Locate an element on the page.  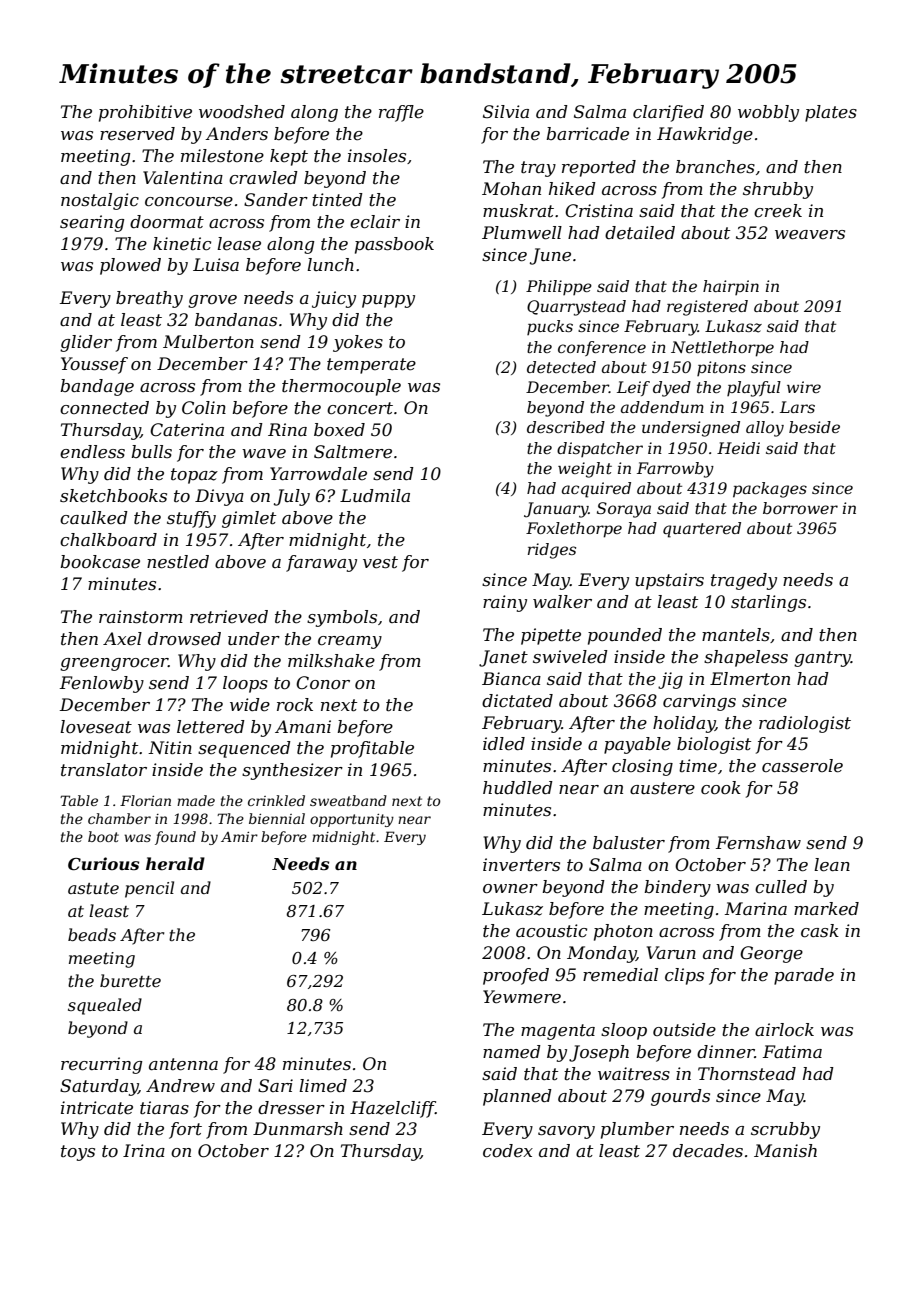
Saltmere is located at coordinates (353, 452).
